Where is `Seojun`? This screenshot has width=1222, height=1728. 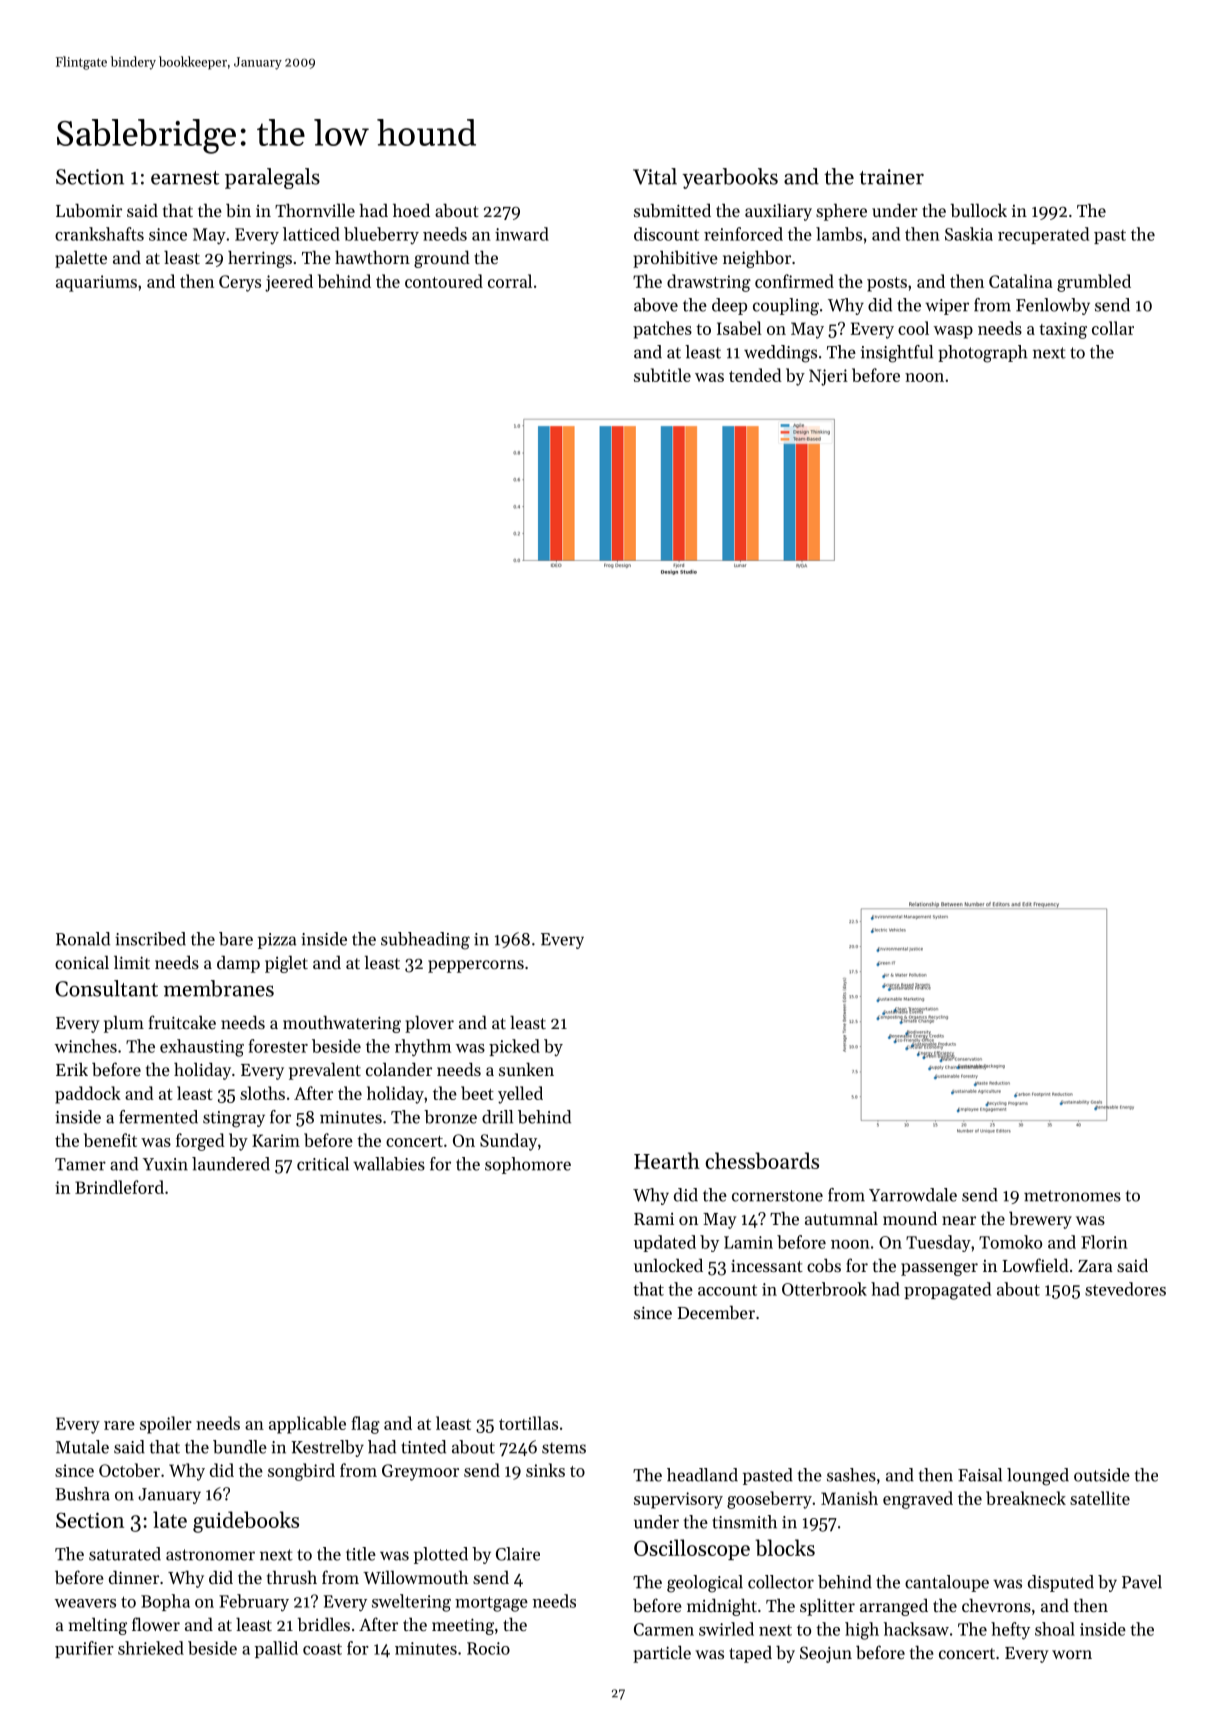 Seojun is located at coordinates (826, 1654).
